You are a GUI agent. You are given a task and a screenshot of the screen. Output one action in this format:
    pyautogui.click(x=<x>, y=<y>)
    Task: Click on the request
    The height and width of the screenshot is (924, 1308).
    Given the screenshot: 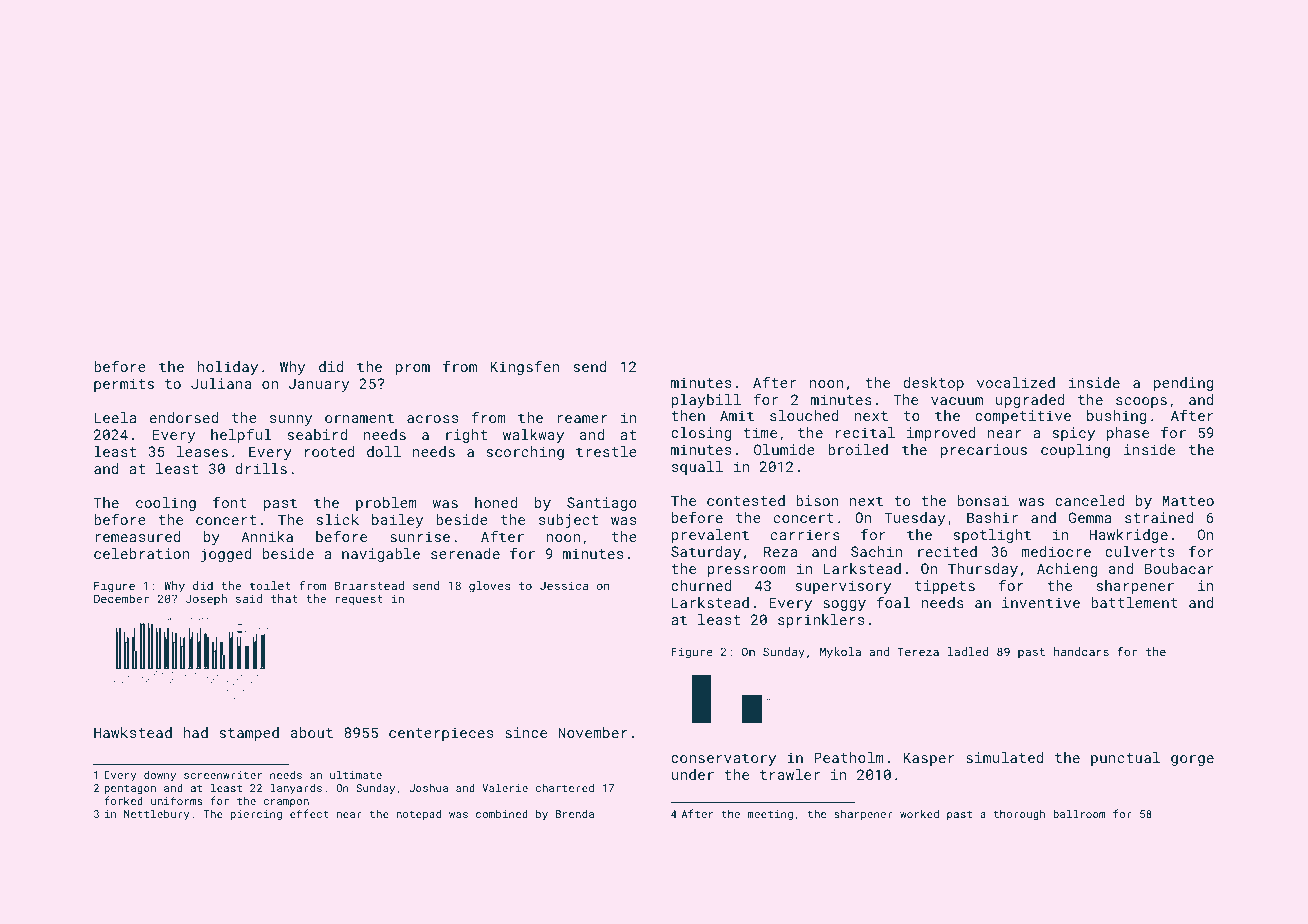 What is the action you would take?
    pyautogui.click(x=359, y=600)
